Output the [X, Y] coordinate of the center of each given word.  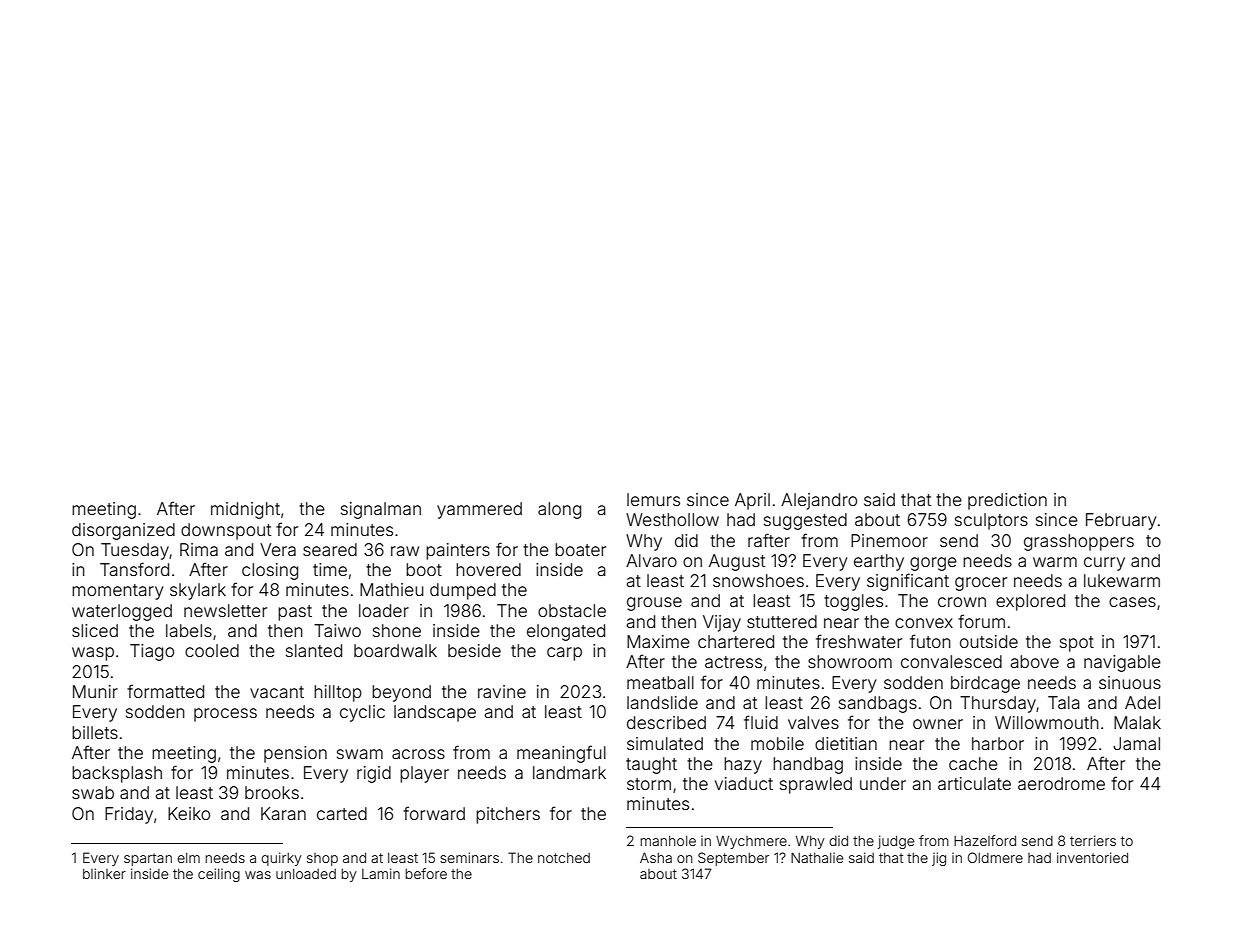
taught [651, 765]
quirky [281, 859]
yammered [479, 510]
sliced [95, 630]
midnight [245, 510]
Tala [1064, 702]
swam [360, 754]
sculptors [991, 521]
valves [813, 722]
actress [733, 662]
